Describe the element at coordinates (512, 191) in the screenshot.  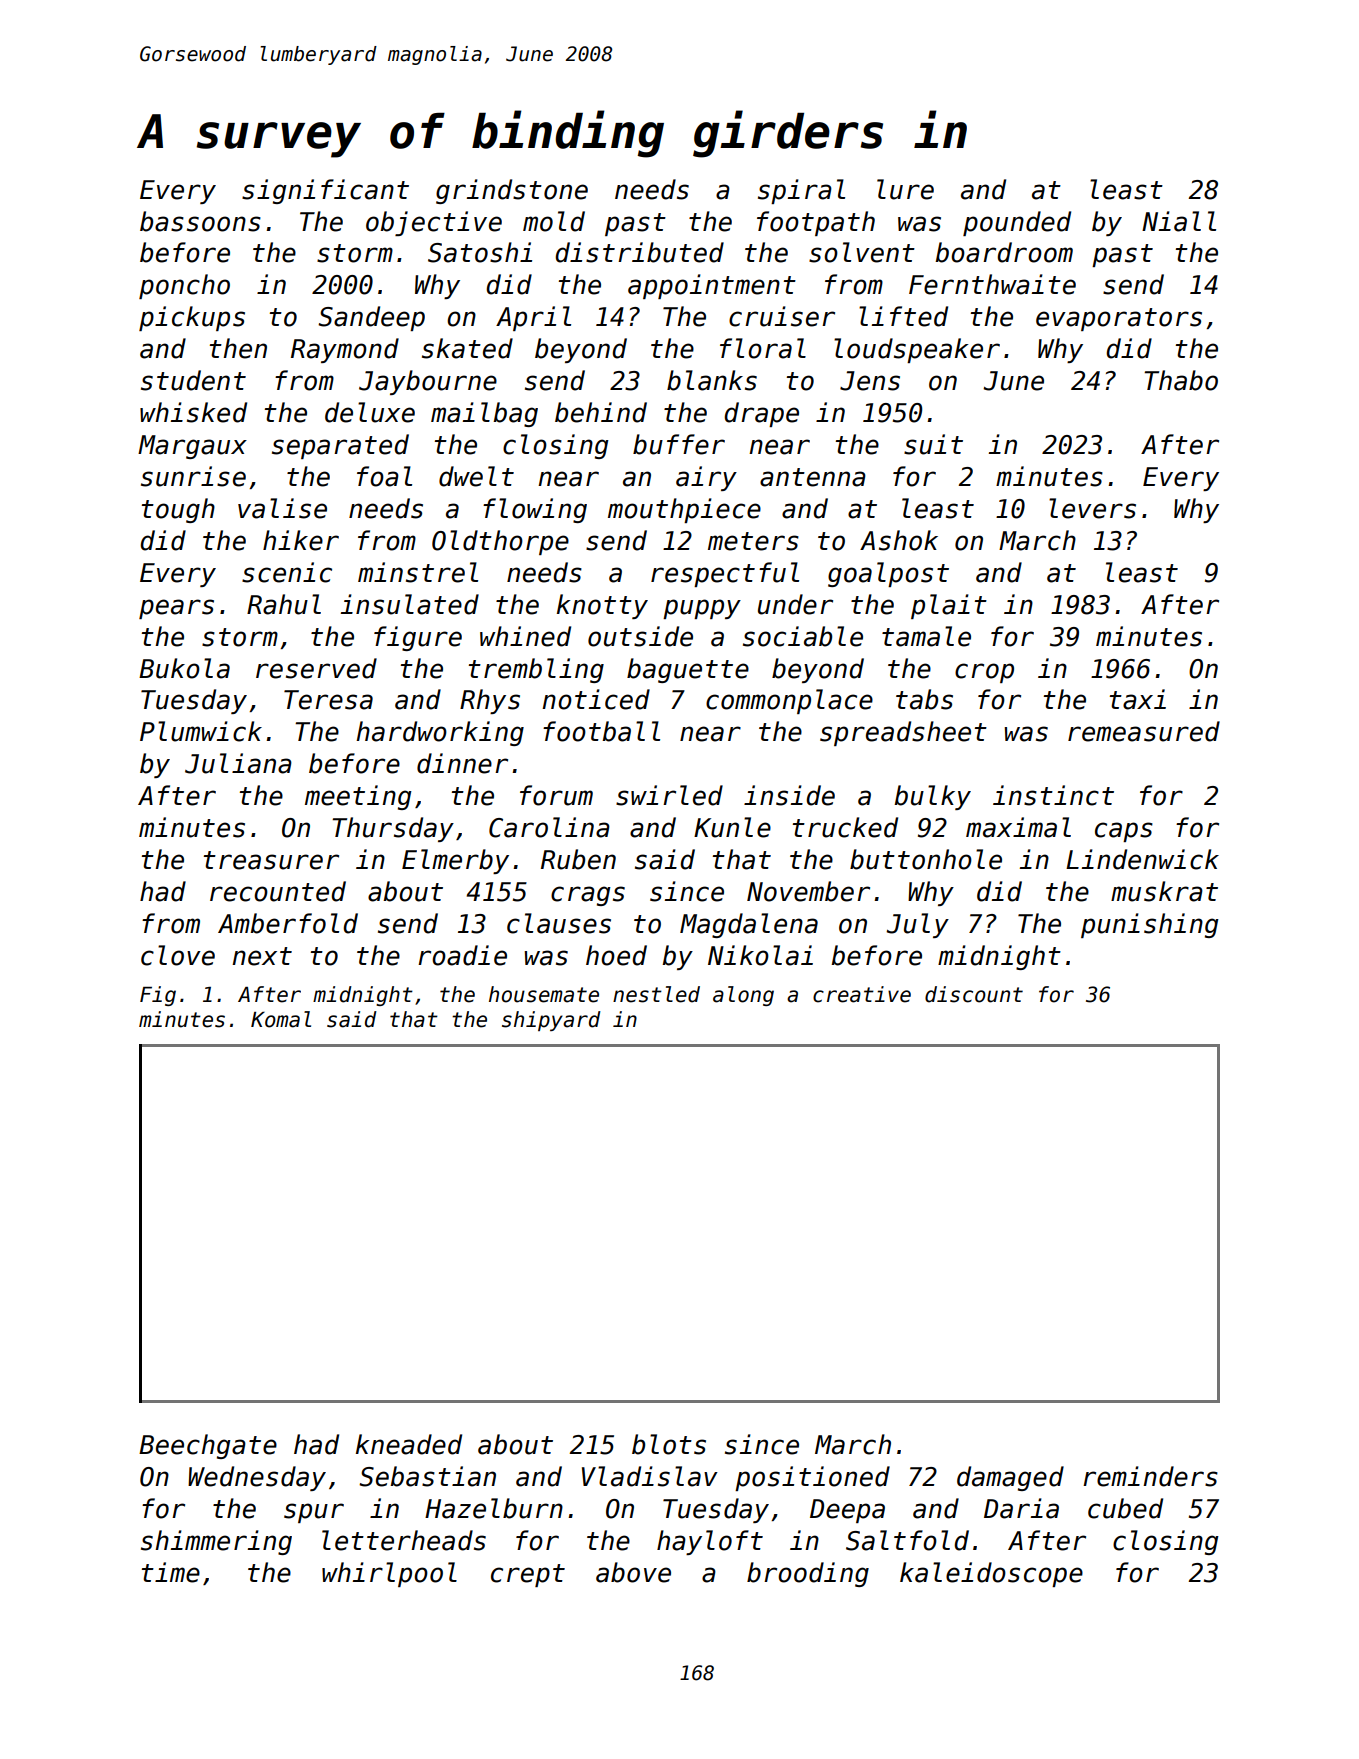
I see `grindstone` at that location.
